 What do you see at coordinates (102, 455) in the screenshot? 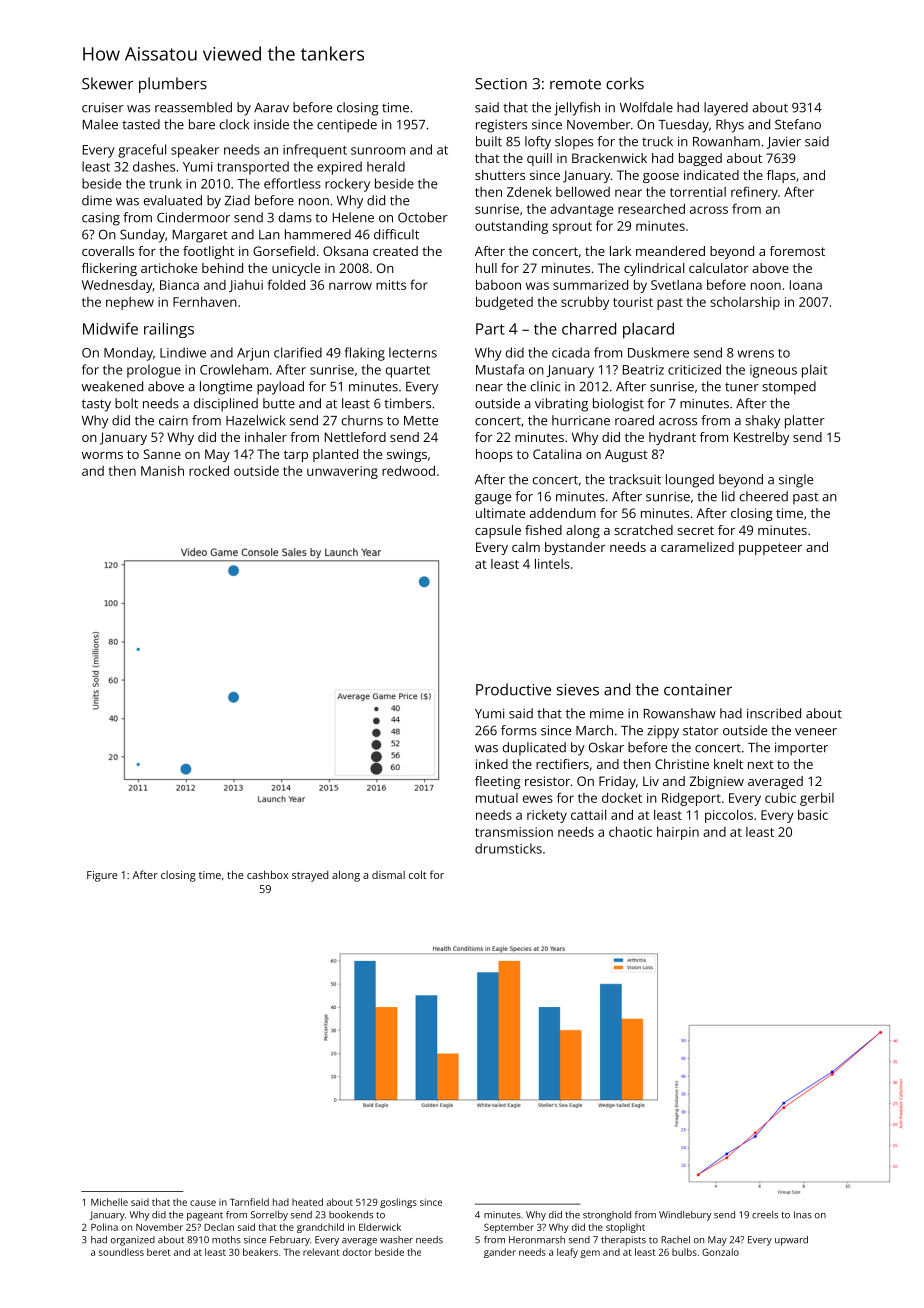
I see `worms` at bounding box center [102, 455].
